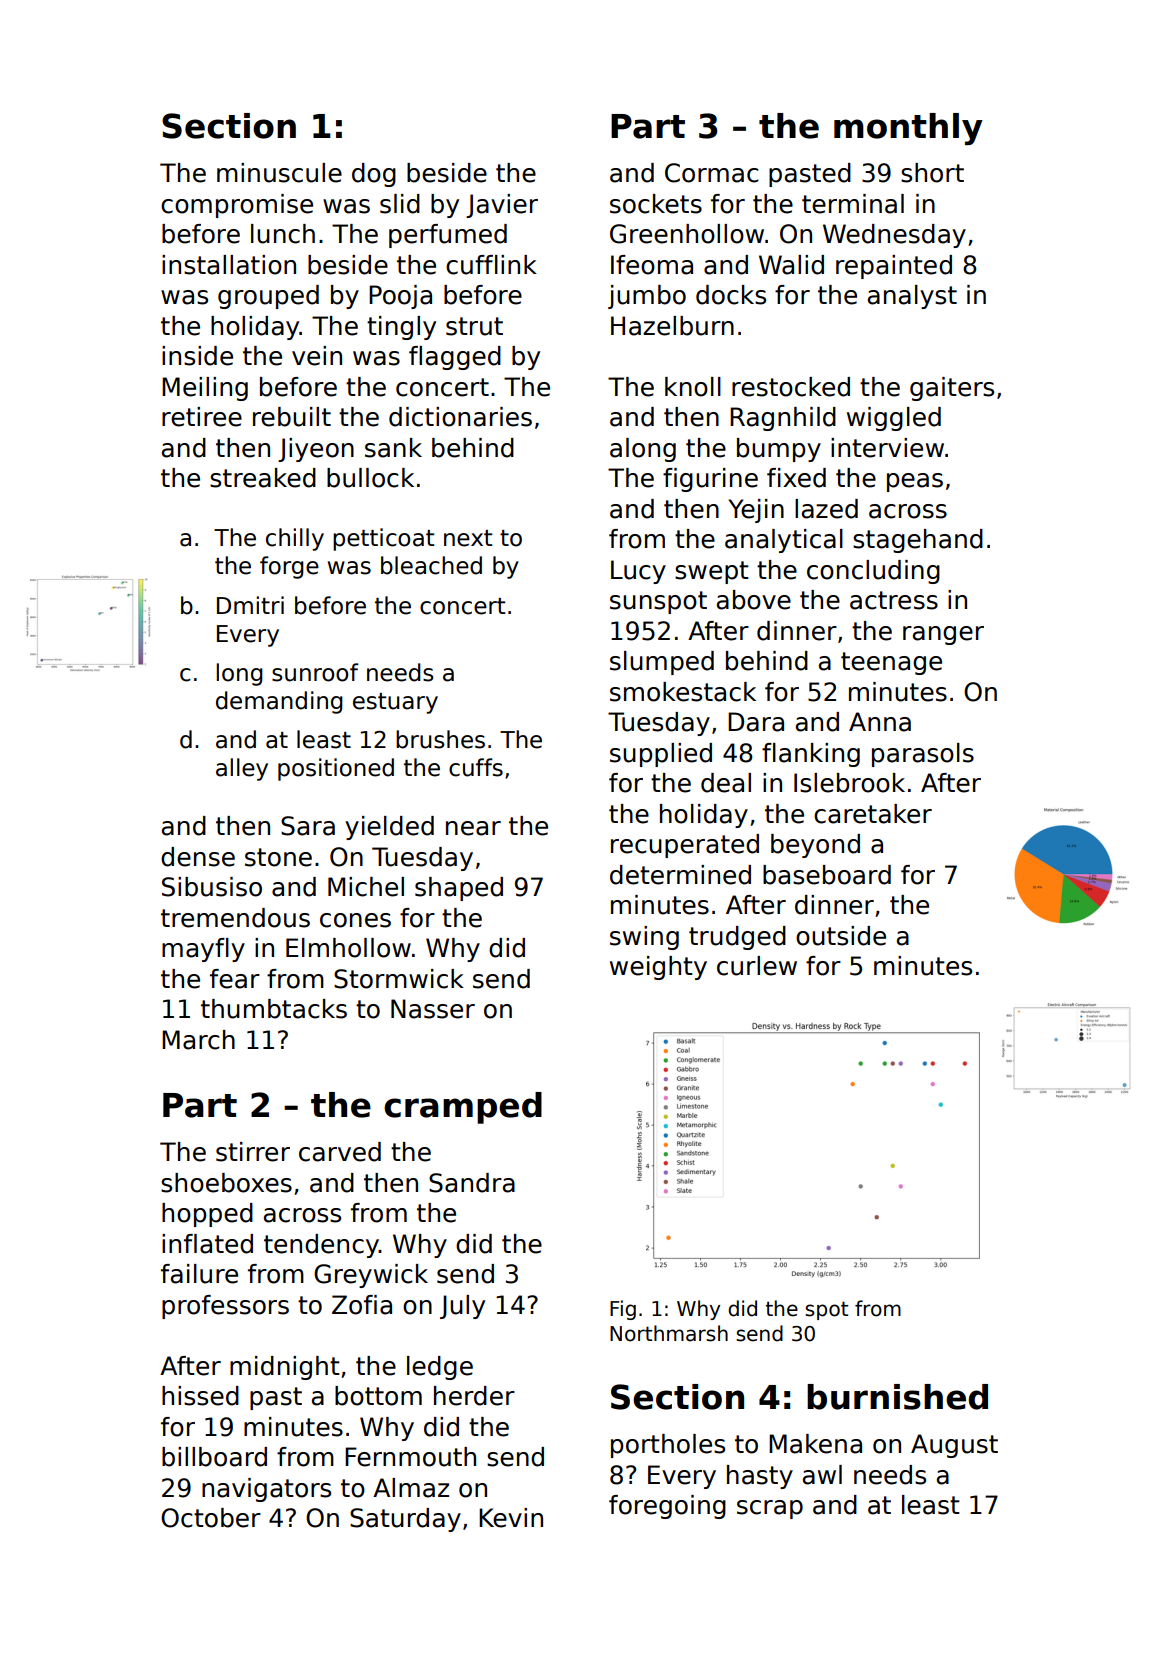 The height and width of the document is (1654, 1165). Describe the element at coordinates (891, 663) in the document. I see `teenage` at that location.
